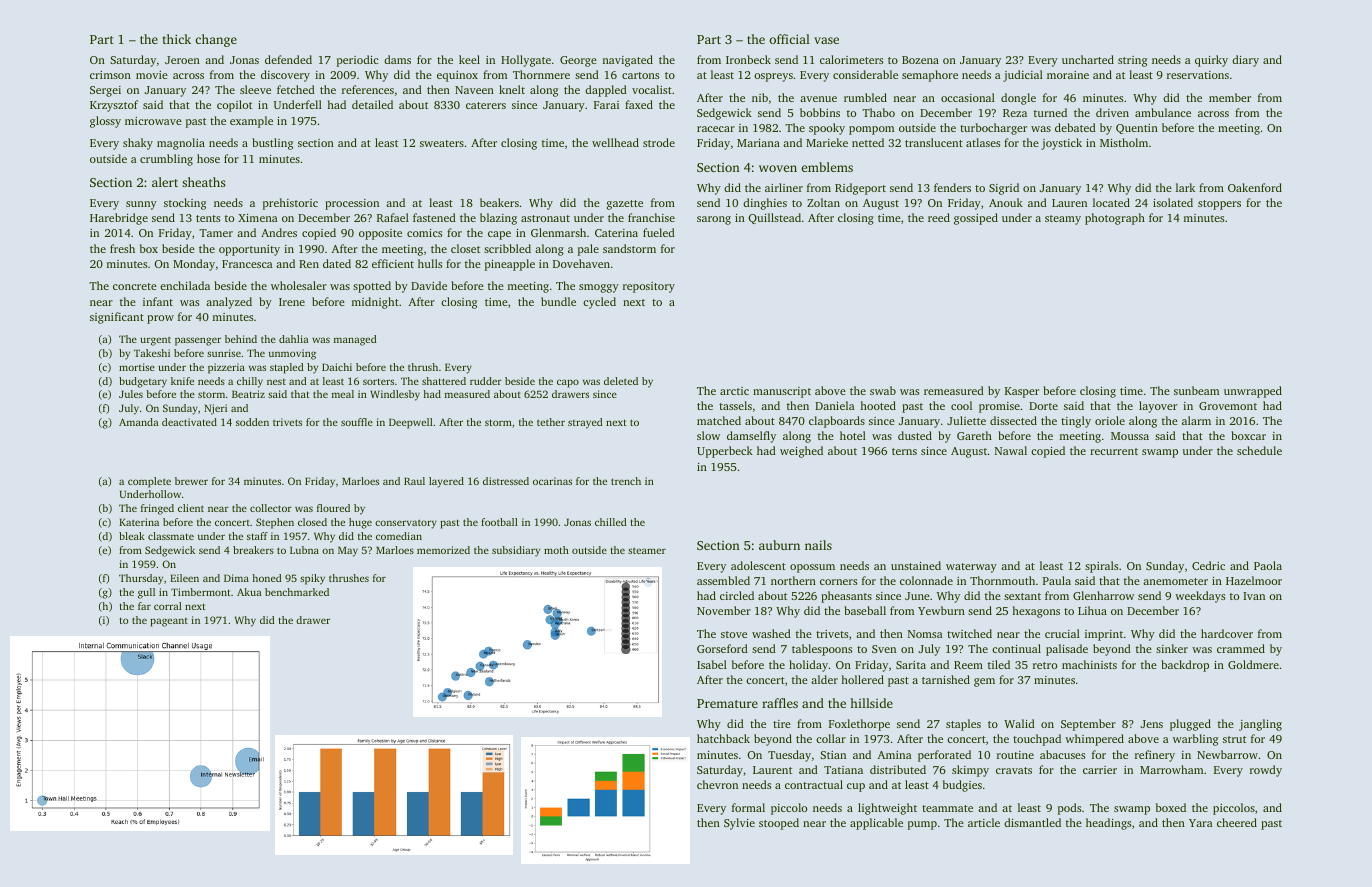 The height and width of the page is (887, 1372). What do you see at coordinates (119, 219) in the page?
I see `Harebridge` at bounding box center [119, 219].
